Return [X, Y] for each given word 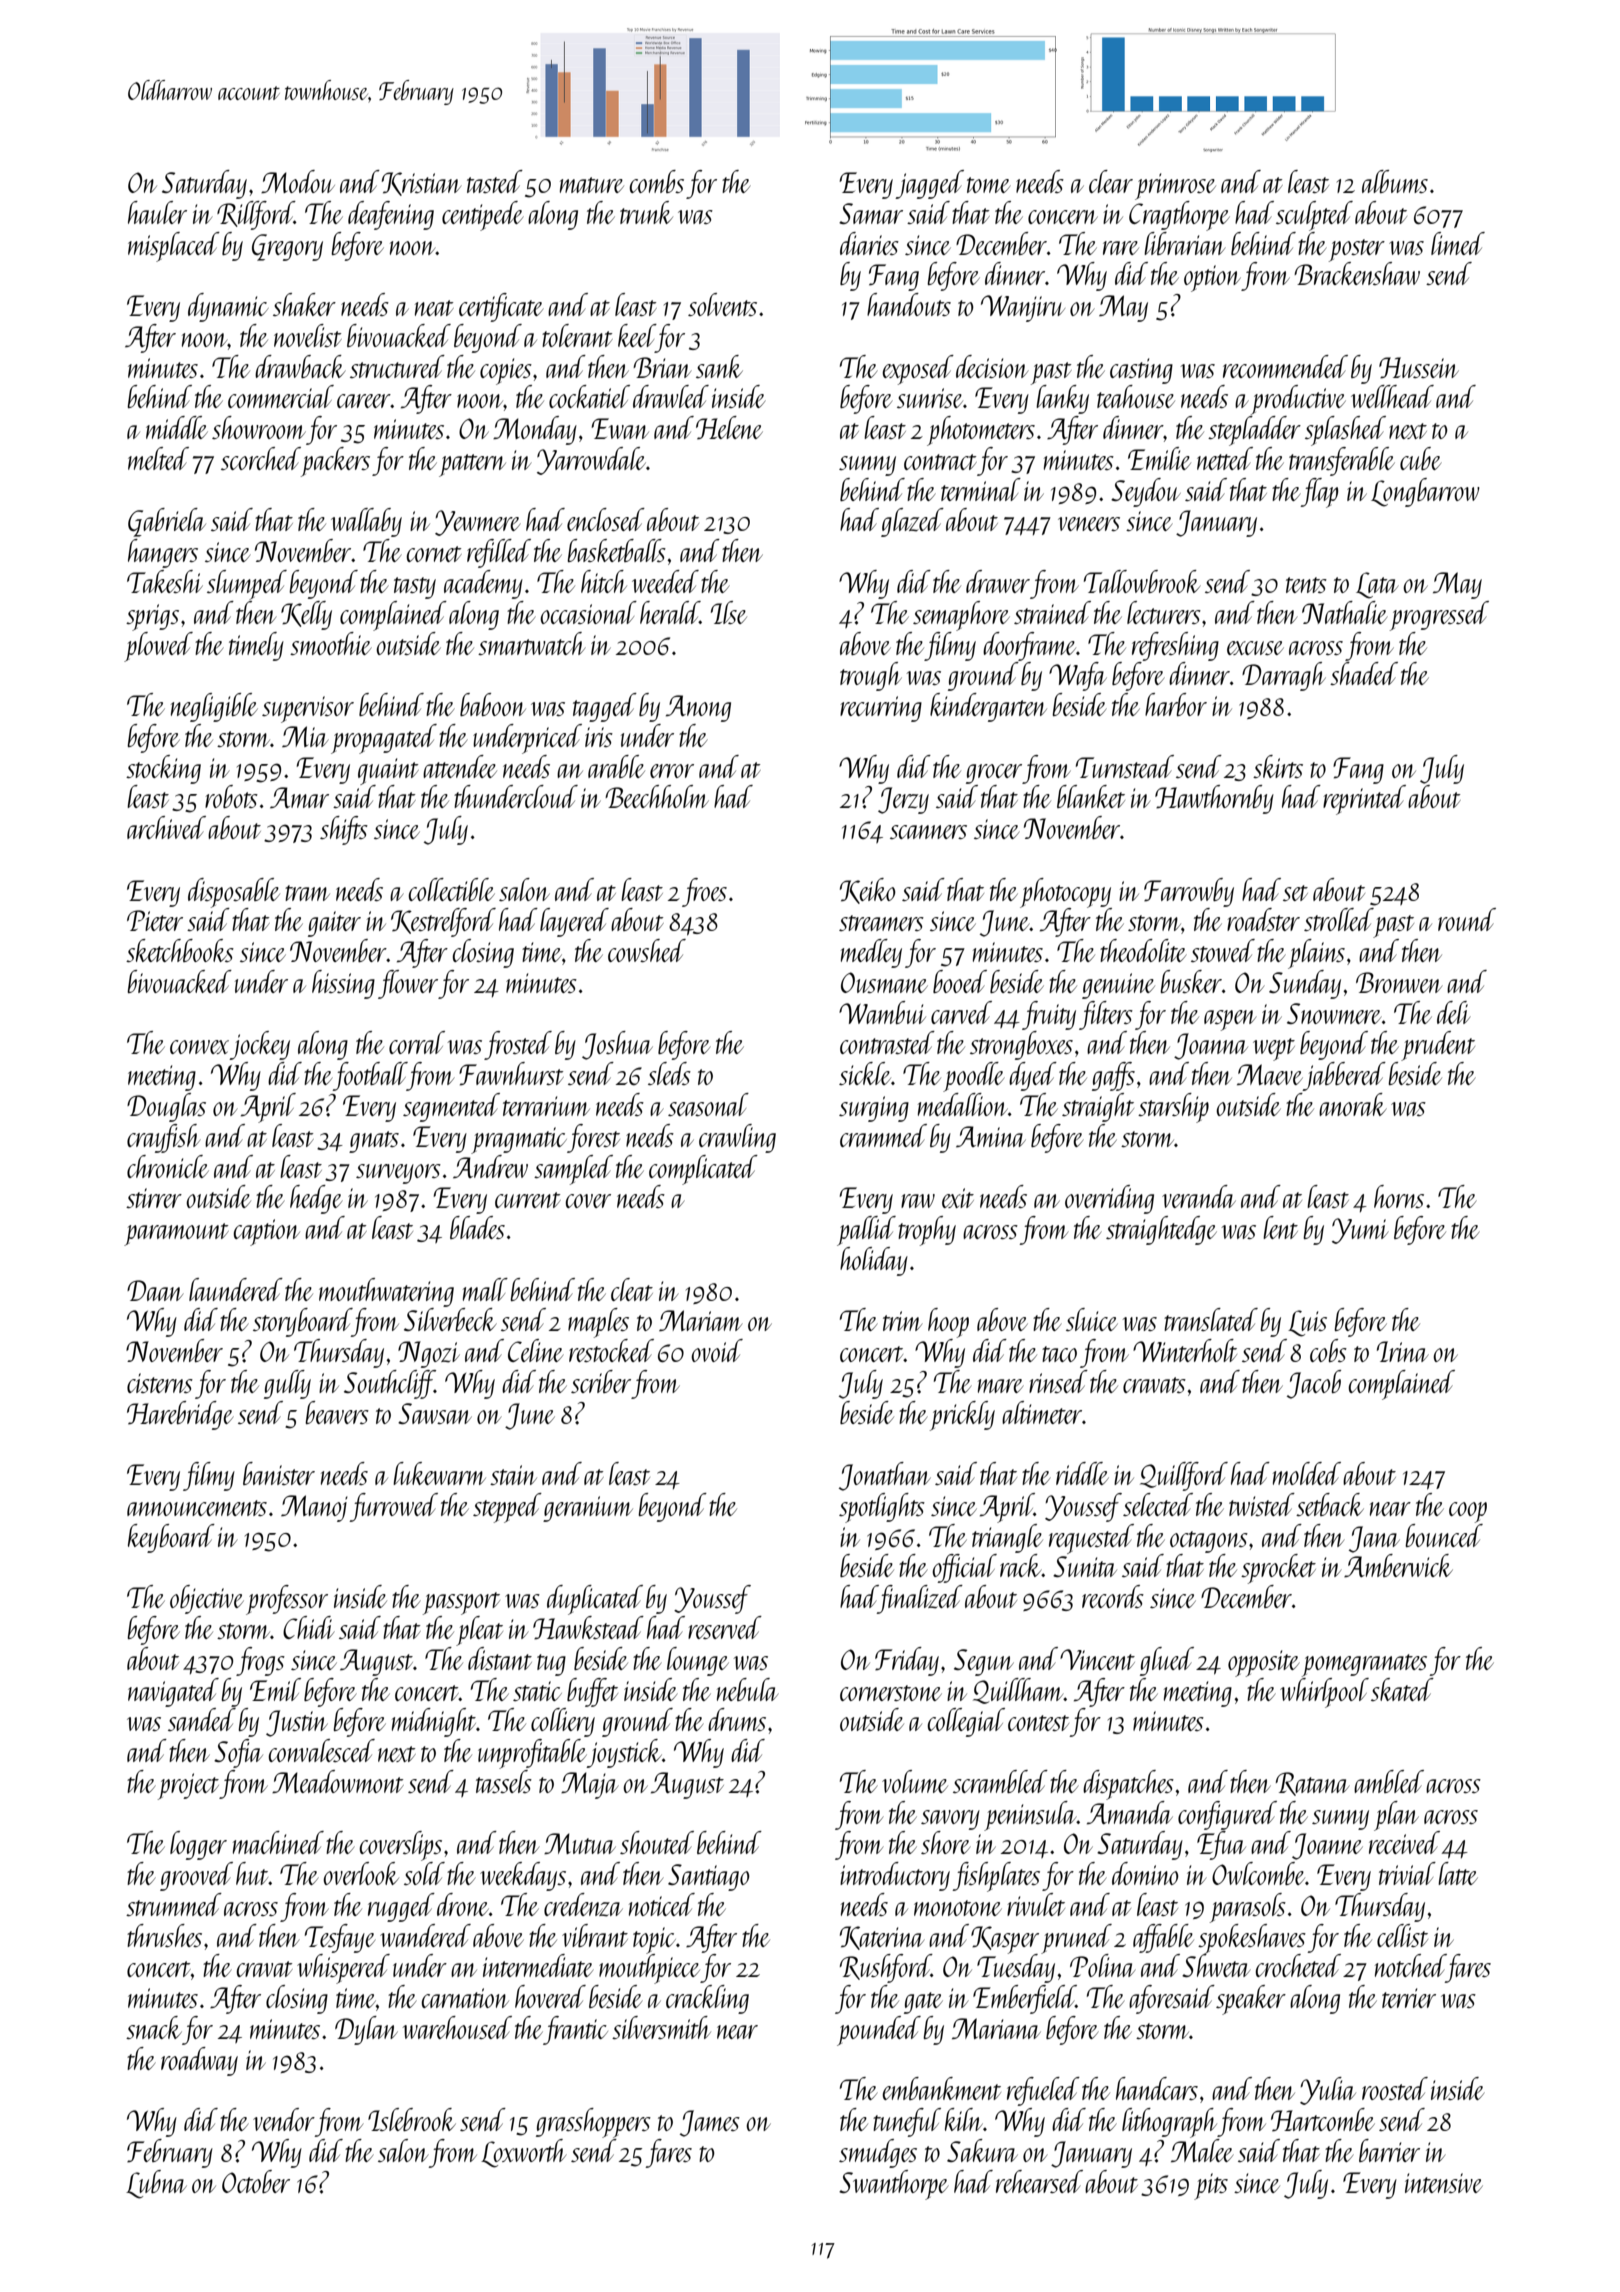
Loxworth [524, 2153]
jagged [929, 184]
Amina [991, 1136]
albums [1395, 181]
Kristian [422, 184]
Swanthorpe [894, 2185]
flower [408, 984]
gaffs [1113, 1076]
